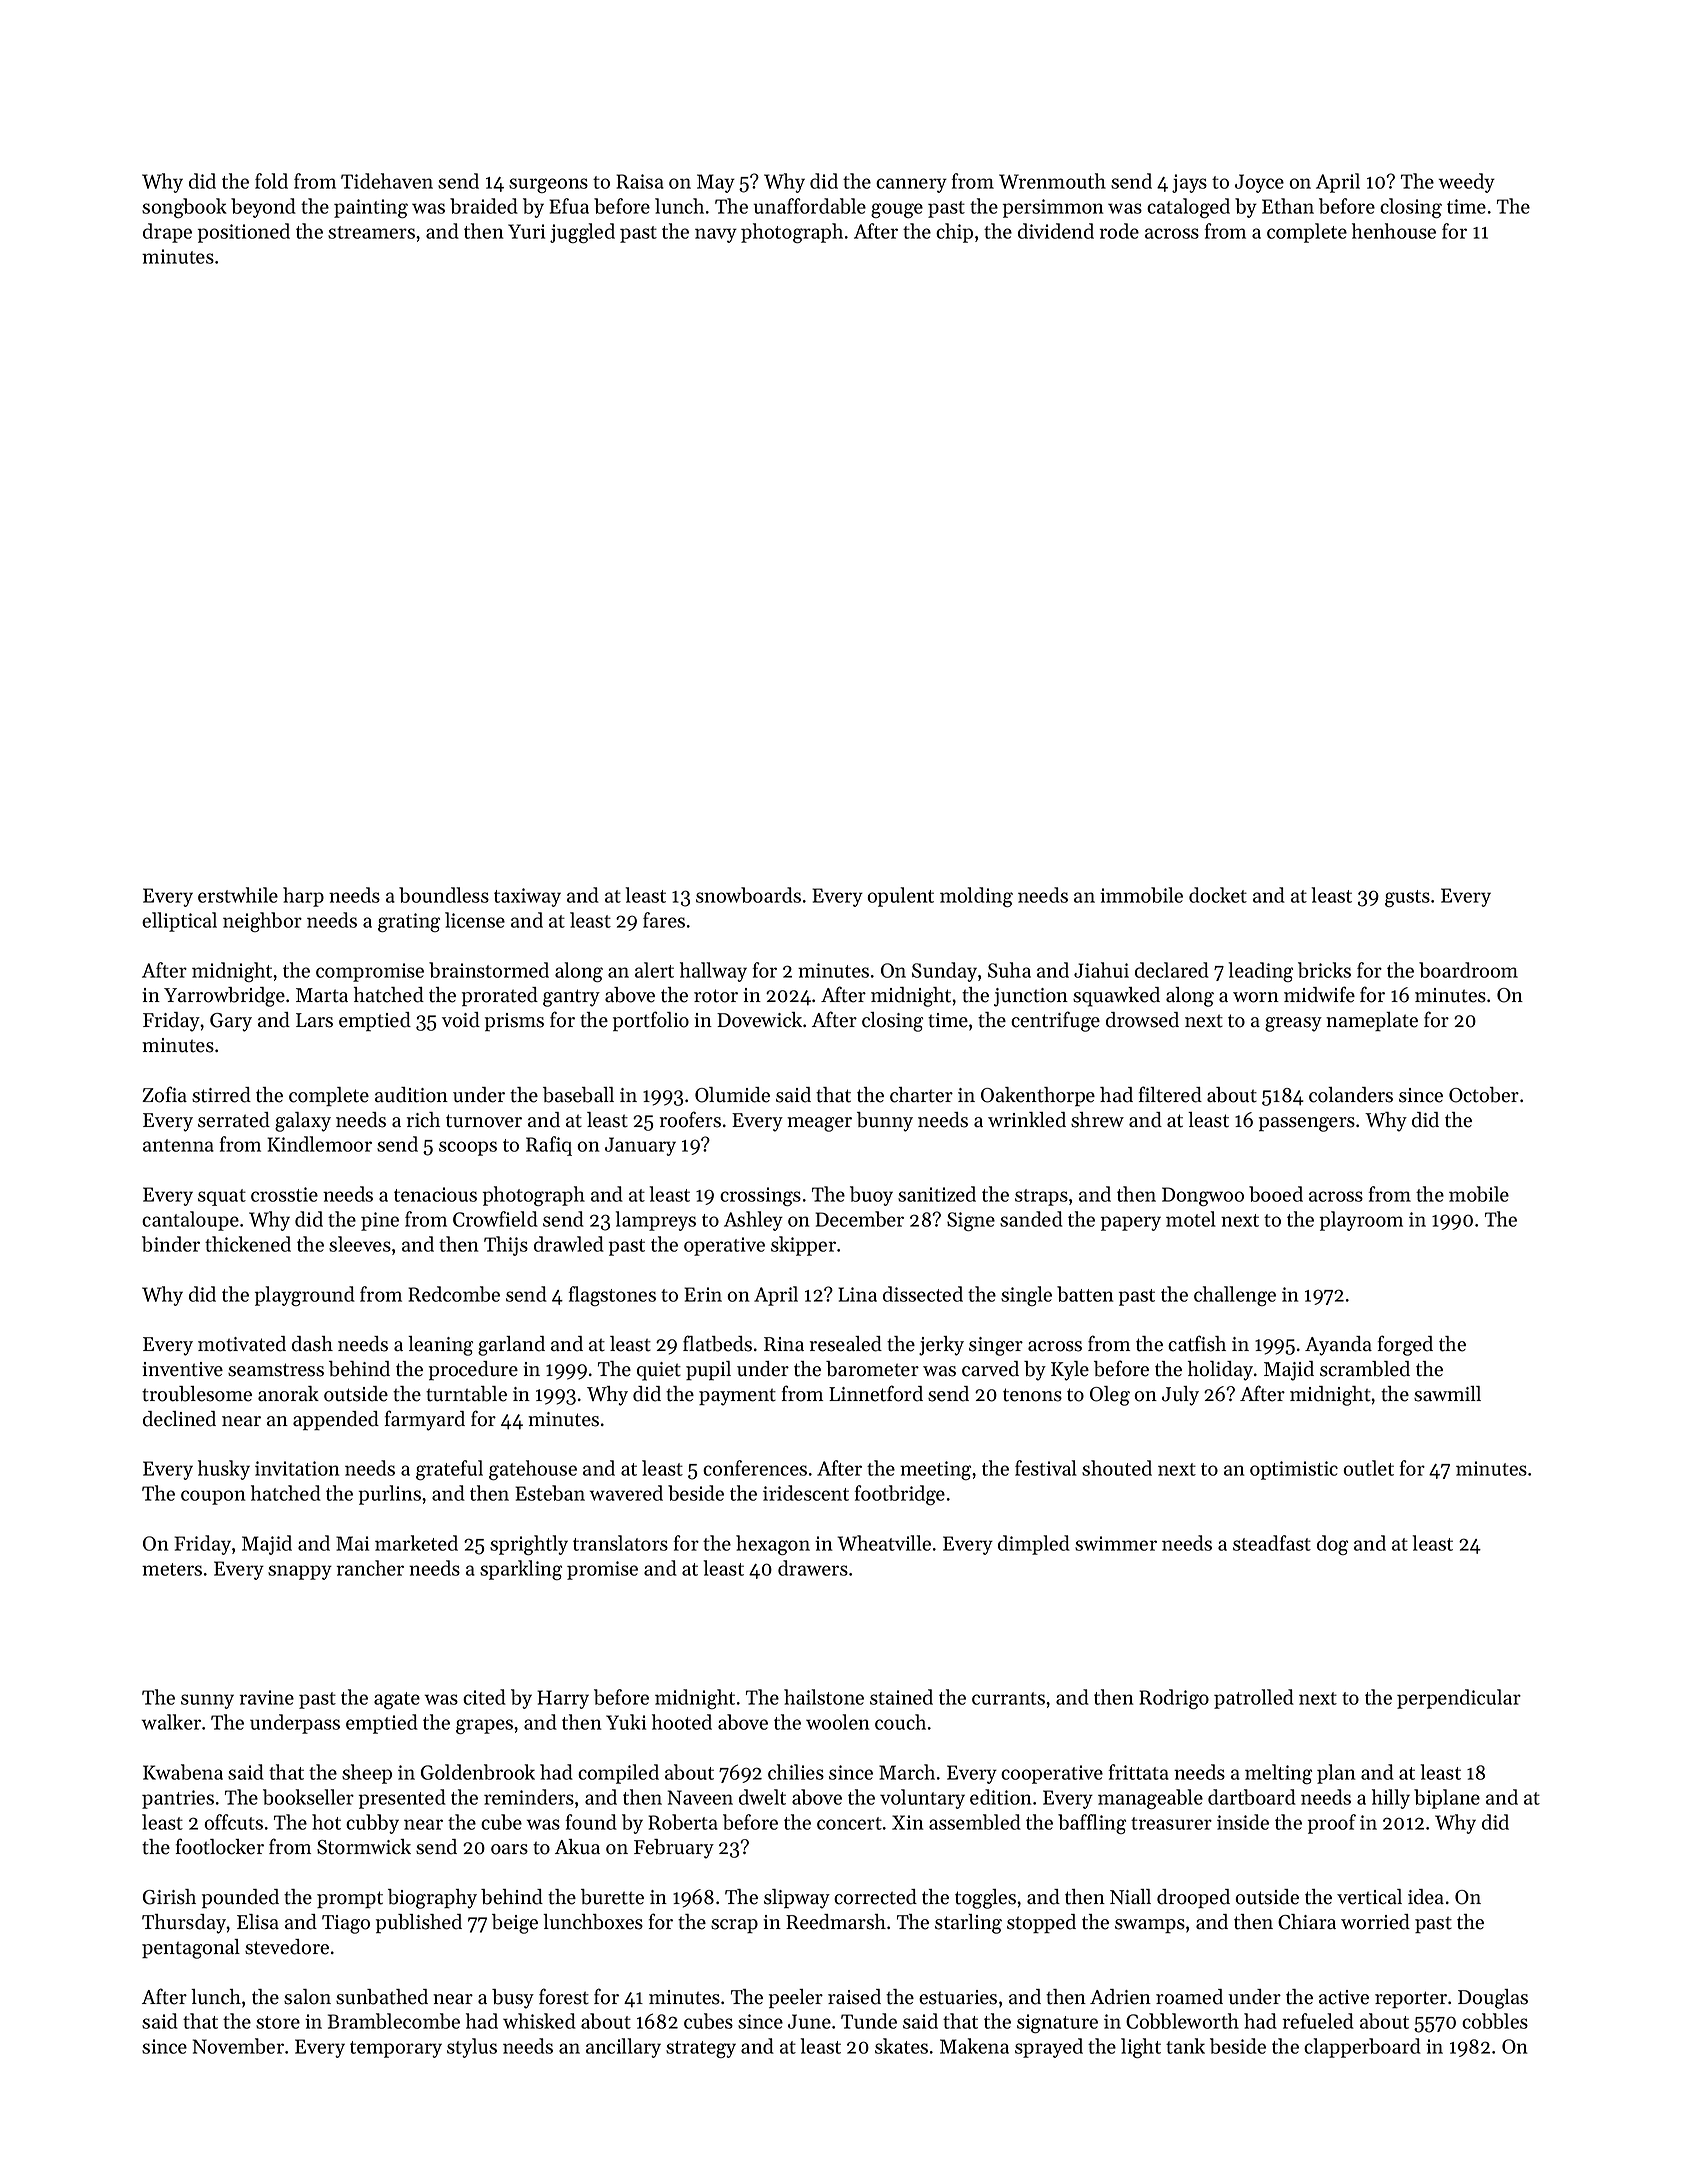  What do you see at coordinates (1119, 231) in the page?
I see `rode` at bounding box center [1119, 231].
